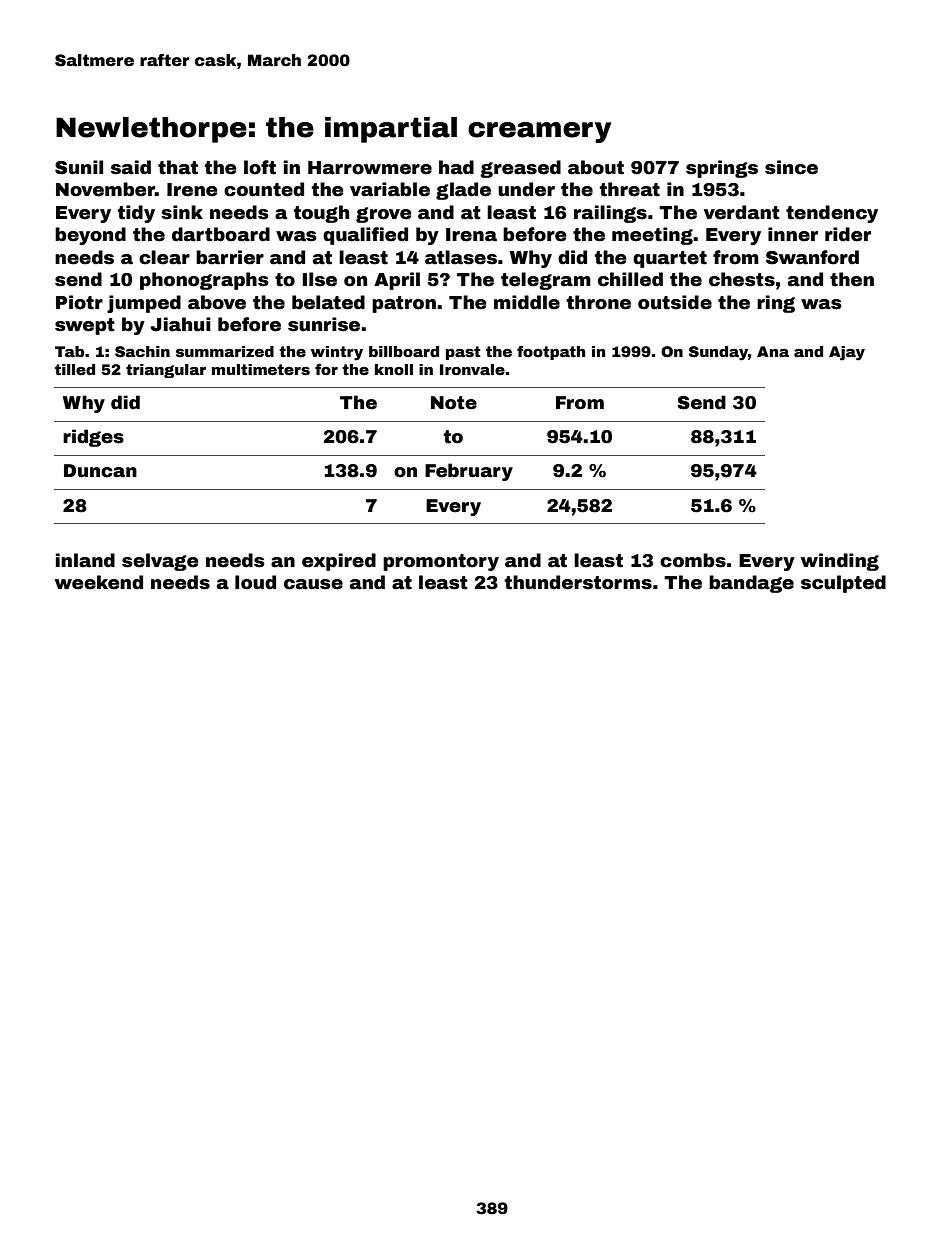 Image resolution: width=952 pixels, height=1233 pixels. What do you see at coordinates (225, 351) in the page?
I see `summarized` at bounding box center [225, 351].
